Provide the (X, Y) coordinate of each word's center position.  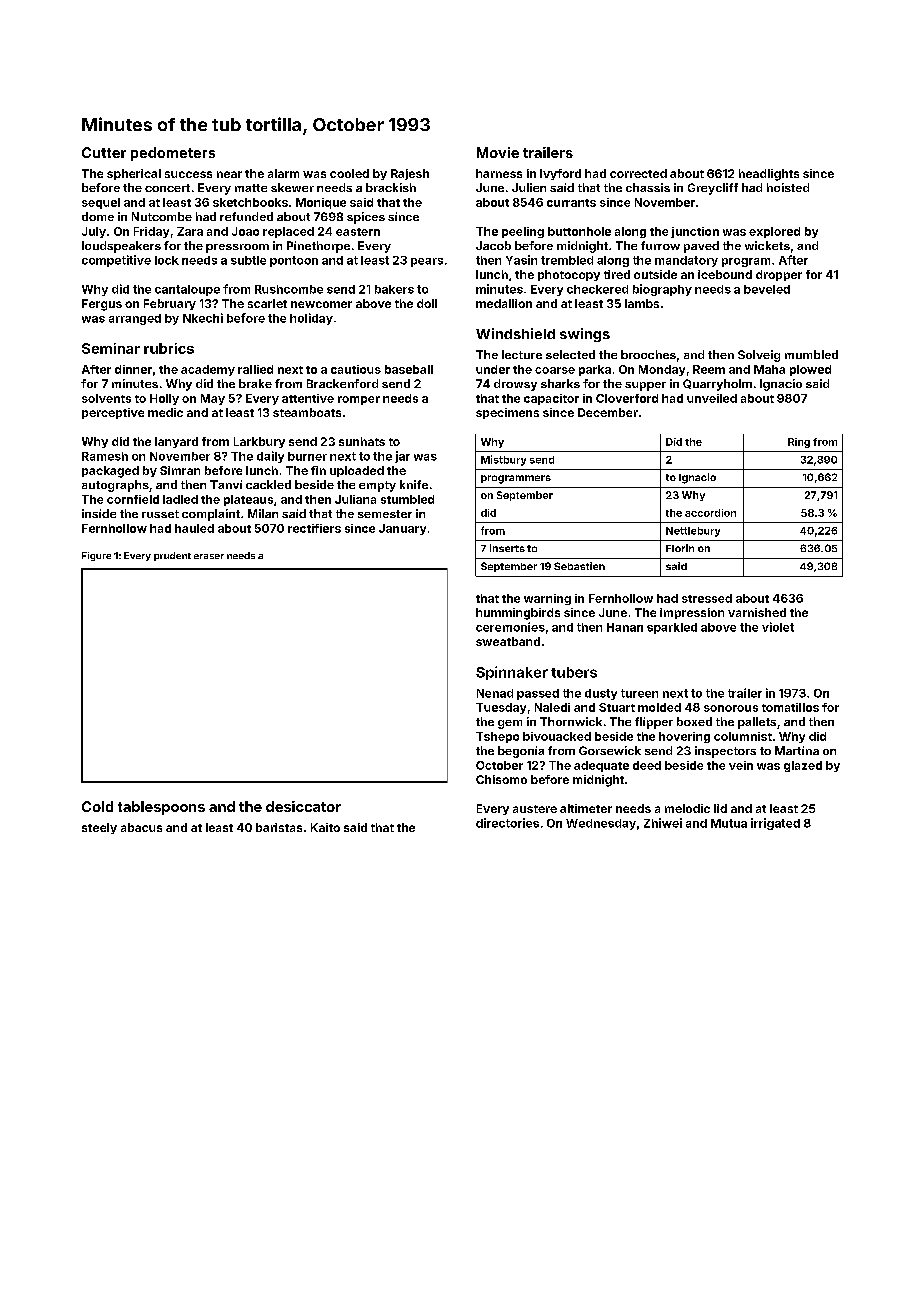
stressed (707, 598)
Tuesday (501, 708)
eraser (209, 556)
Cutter (104, 152)
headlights (769, 175)
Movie (498, 152)
